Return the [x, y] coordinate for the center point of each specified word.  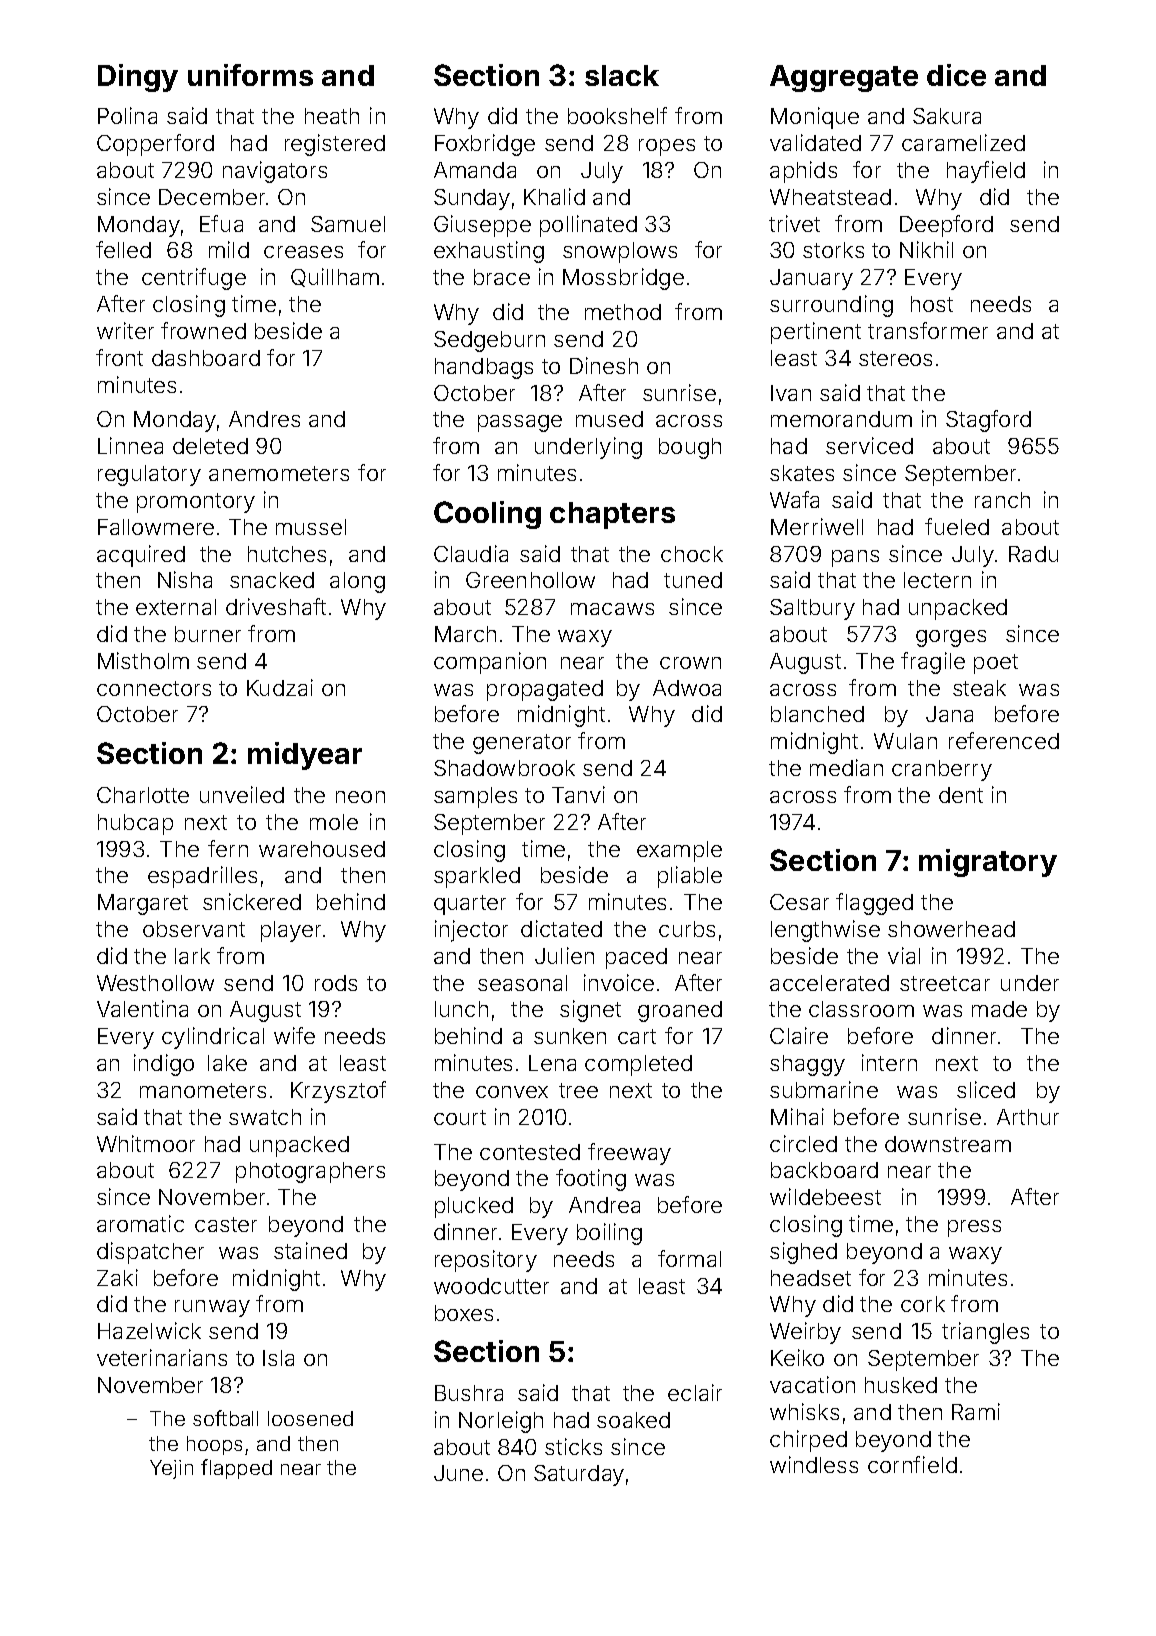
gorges [951, 638]
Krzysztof [338, 1092]
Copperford [155, 145]
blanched [817, 714]
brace [502, 277]
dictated [561, 928]
